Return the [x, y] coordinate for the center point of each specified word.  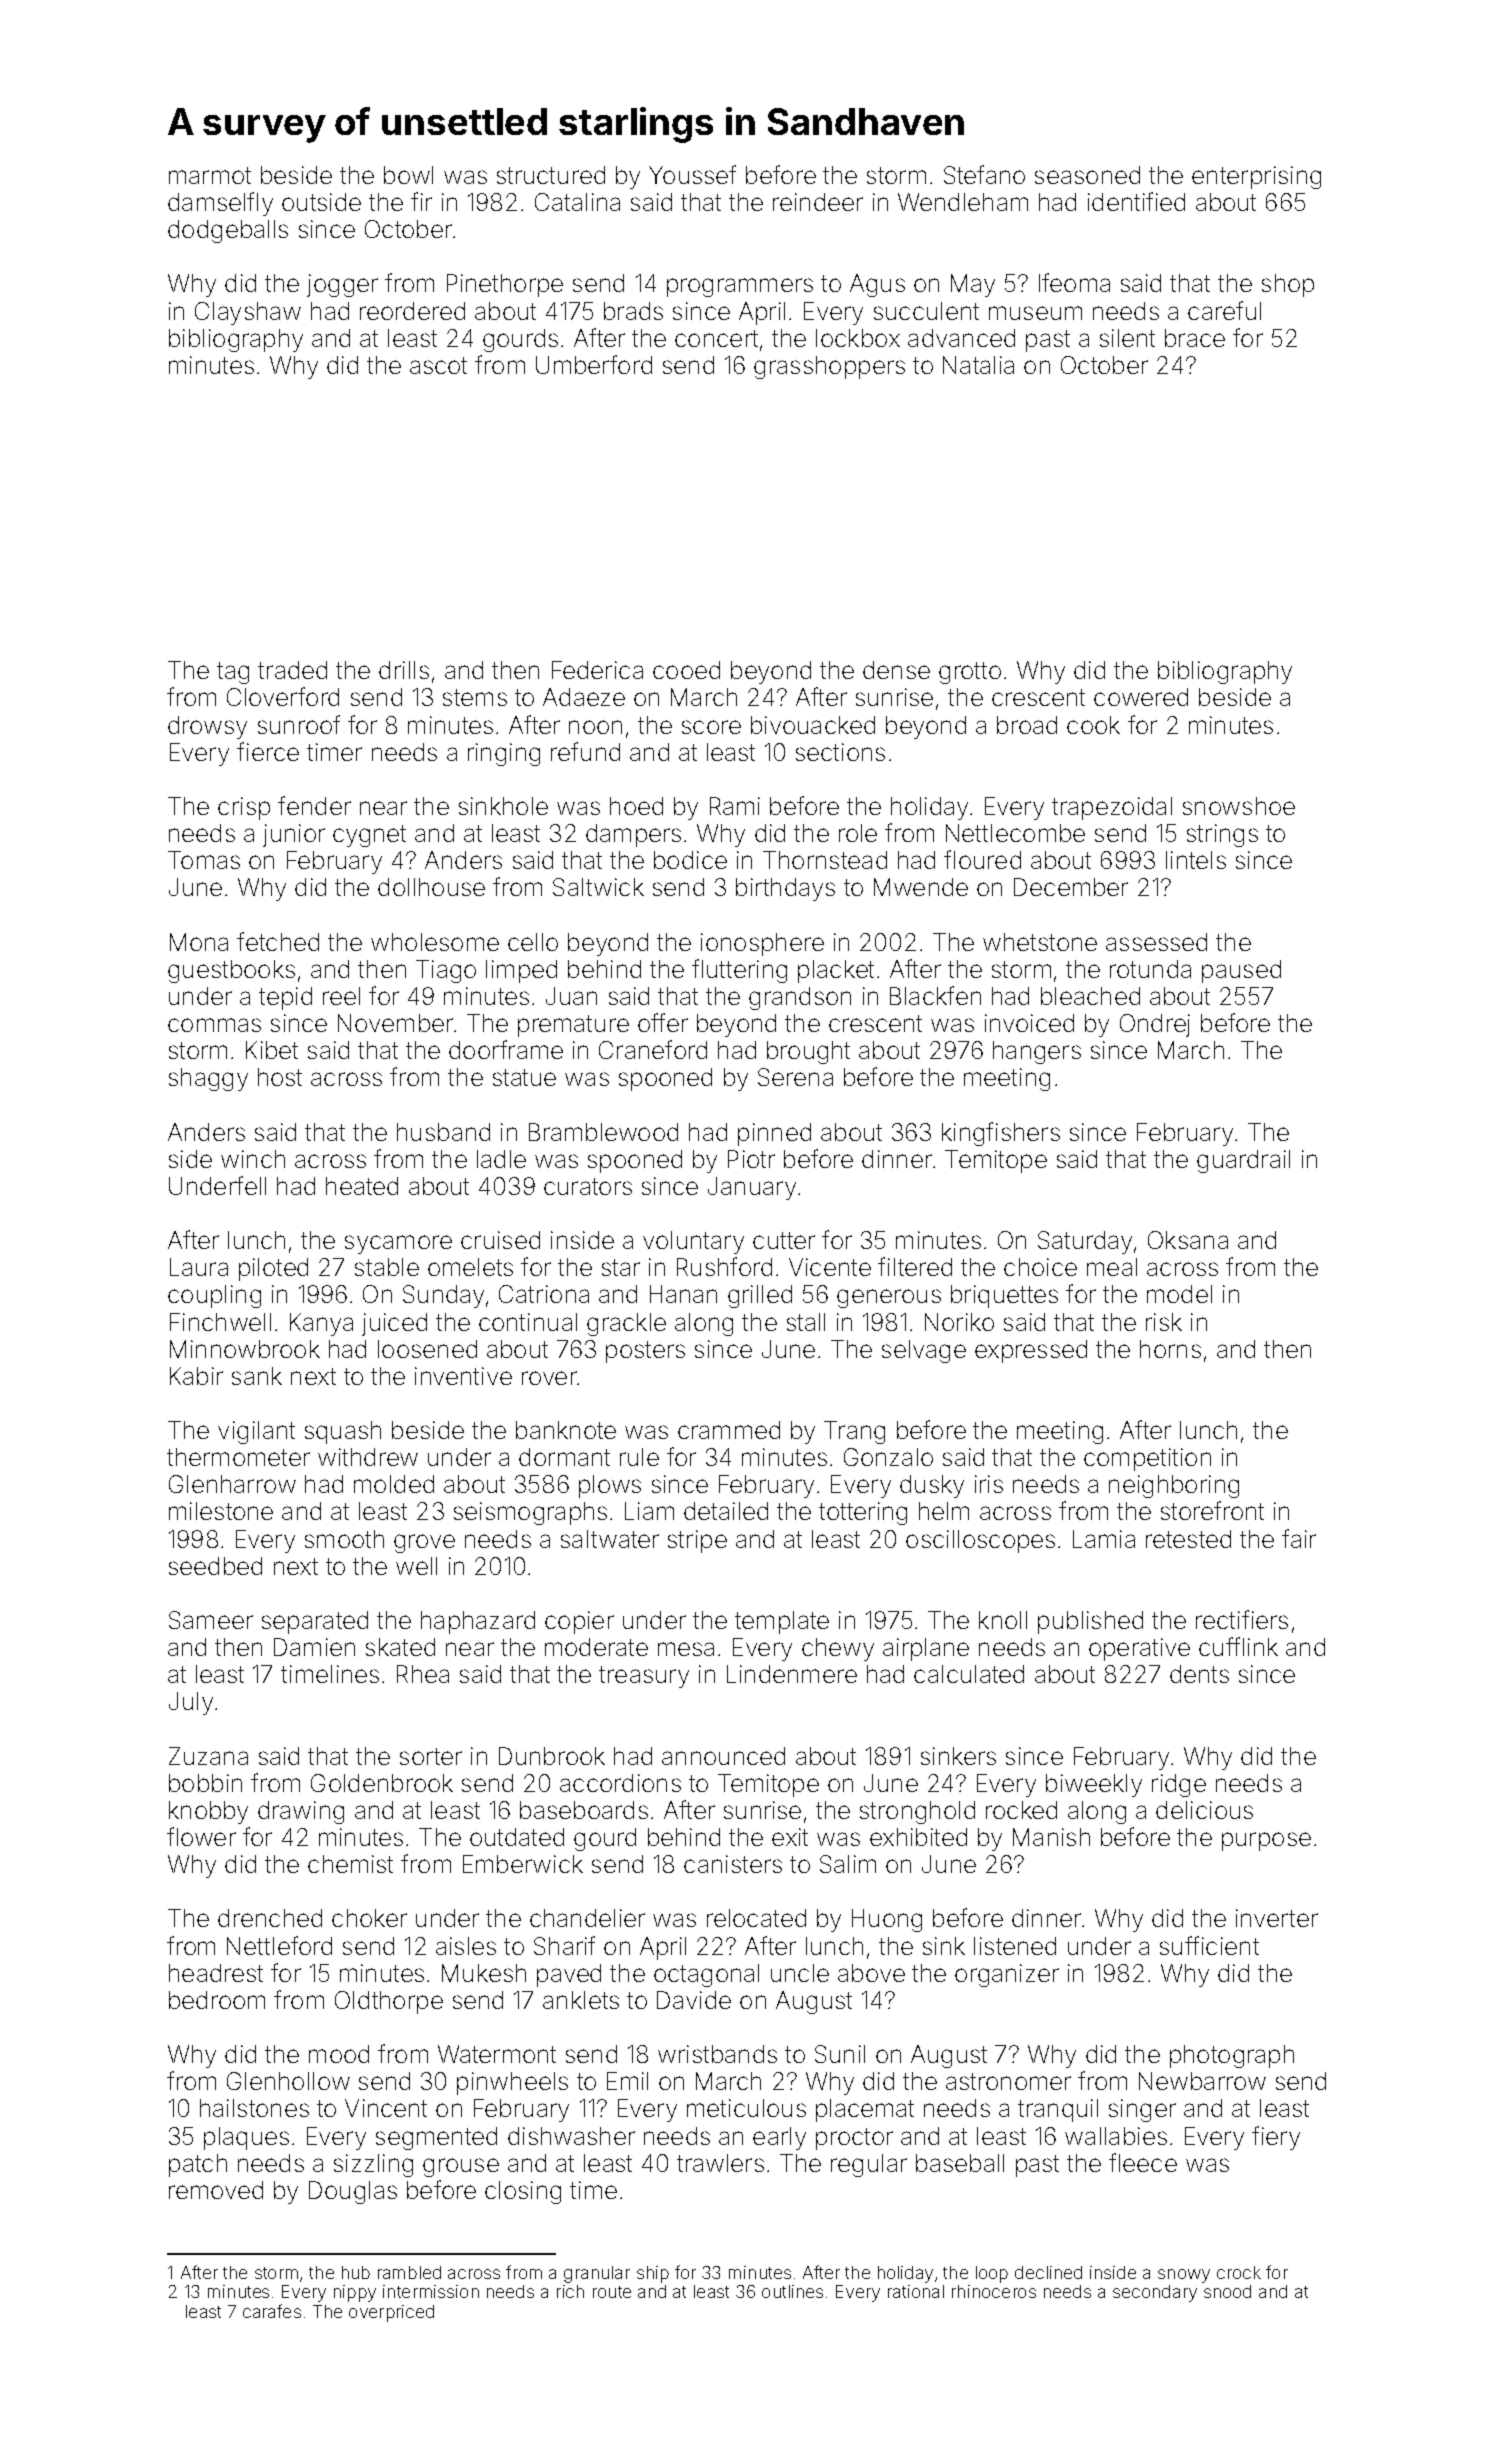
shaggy [208, 1079]
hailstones [254, 2108]
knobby [208, 1812]
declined [1048, 2272]
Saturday [1085, 1242]
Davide [694, 2000]
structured [551, 175]
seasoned [1087, 175]
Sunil [840, 2054]
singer [1142, 2110]
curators [588, 1186]
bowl [408, 175]
